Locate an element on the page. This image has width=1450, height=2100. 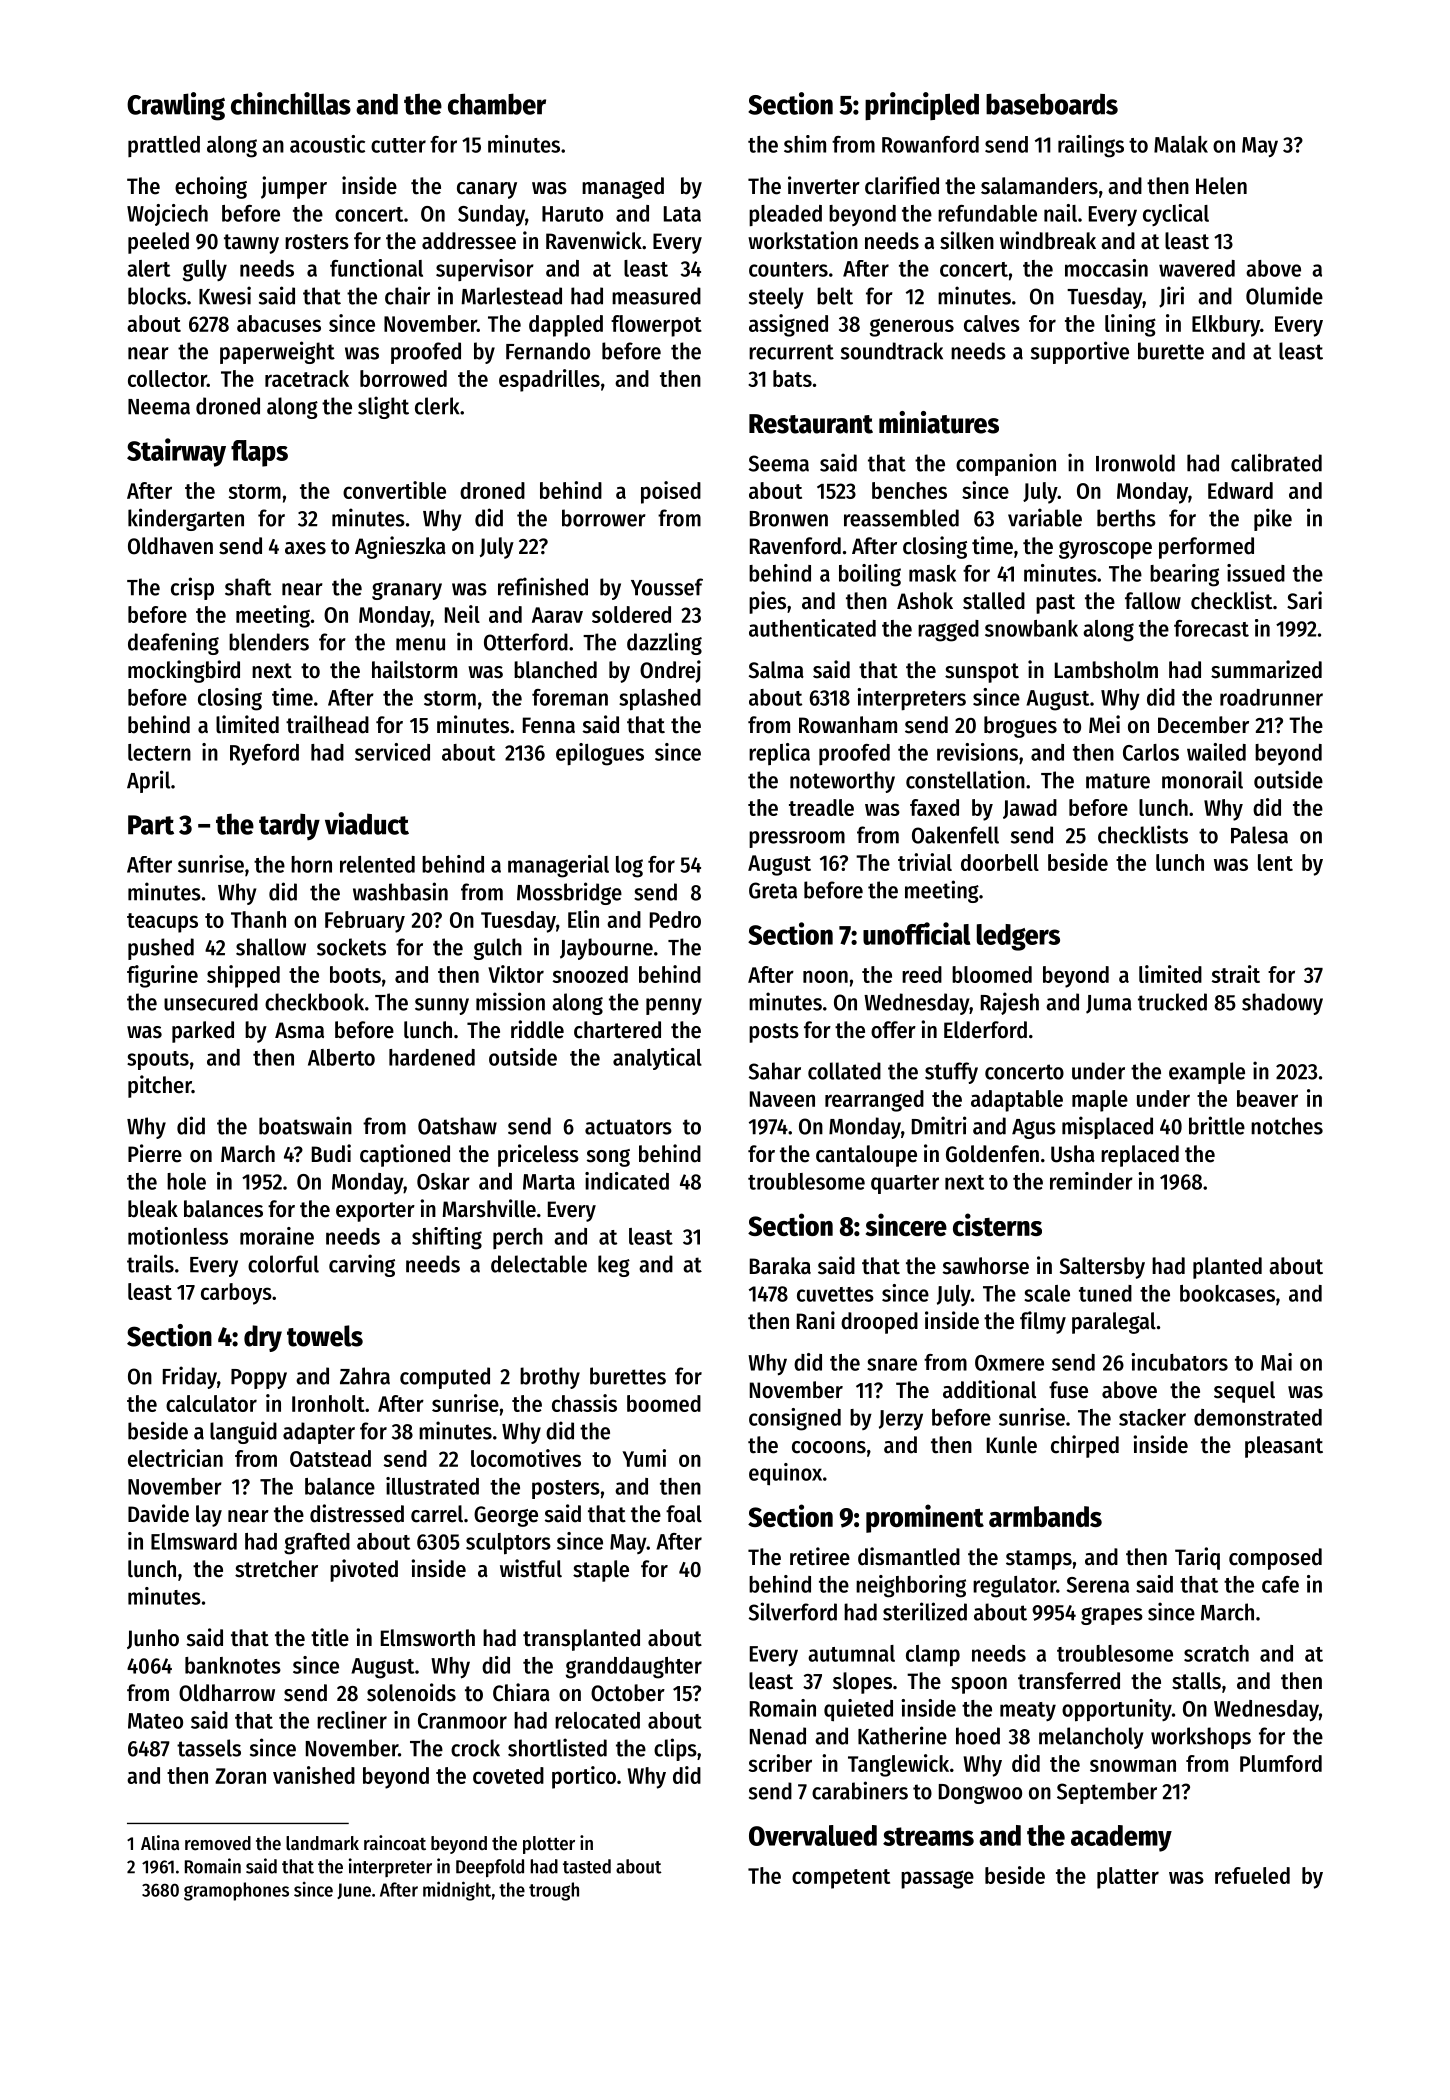
sequel is located at coordinates (1244, 1392).
